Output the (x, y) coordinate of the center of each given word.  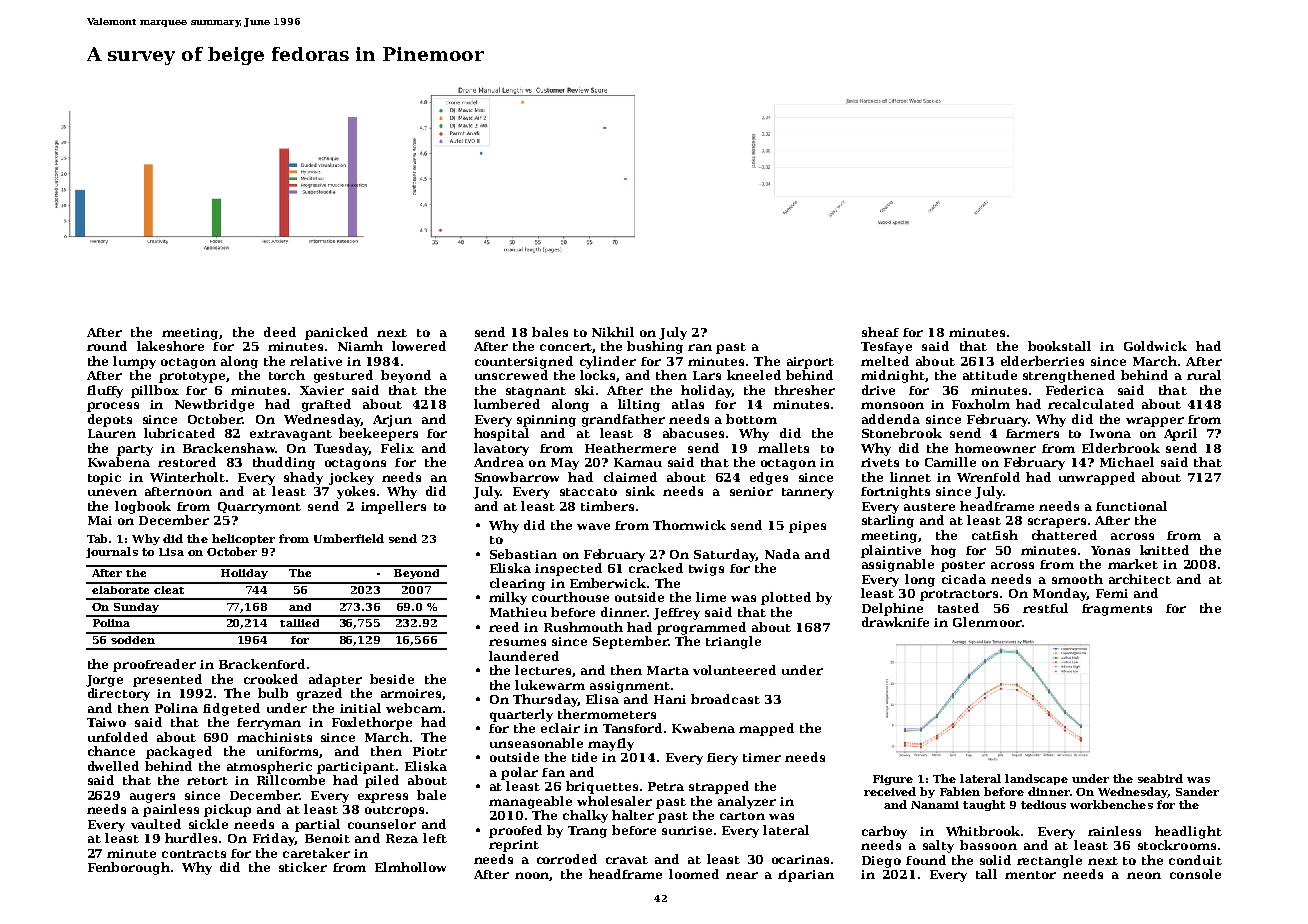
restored (187, 462)
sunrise (687, 830)
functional (1131, 506)
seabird (1160, 778)
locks (597, 375)
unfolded (118, 737)
